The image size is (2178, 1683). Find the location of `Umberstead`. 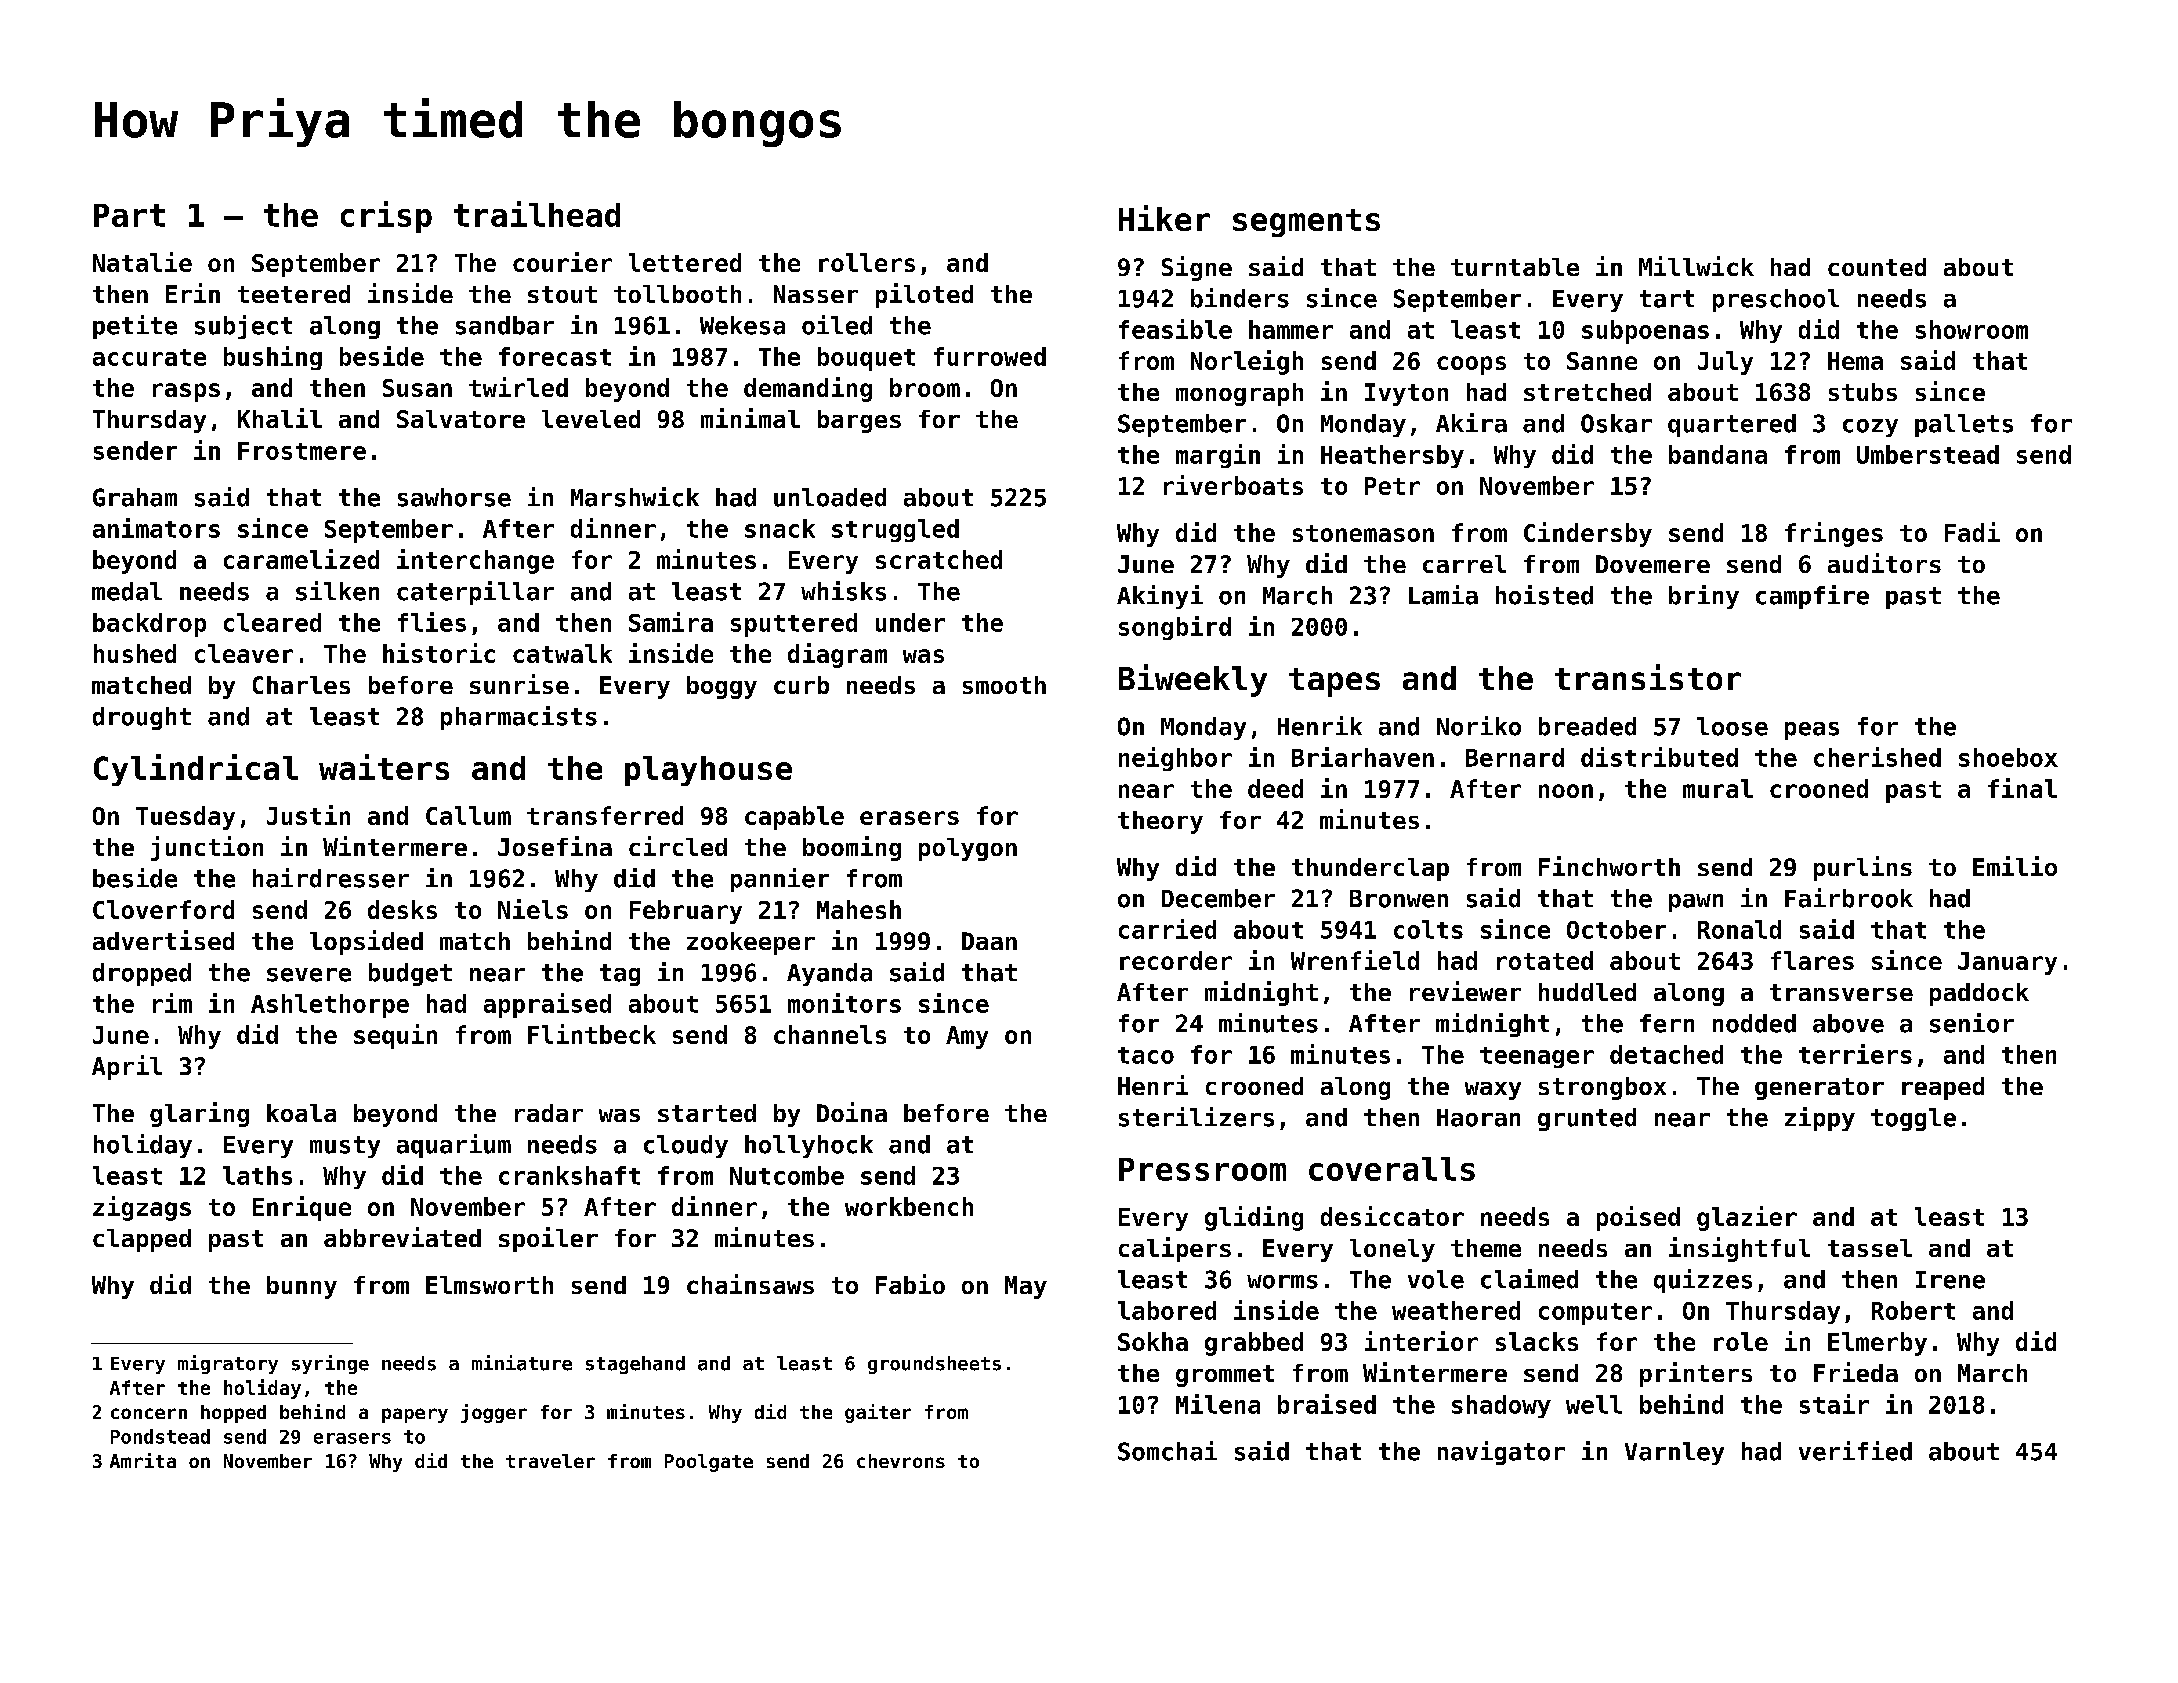

Umberstead is located at coordinates (1928, 454).
